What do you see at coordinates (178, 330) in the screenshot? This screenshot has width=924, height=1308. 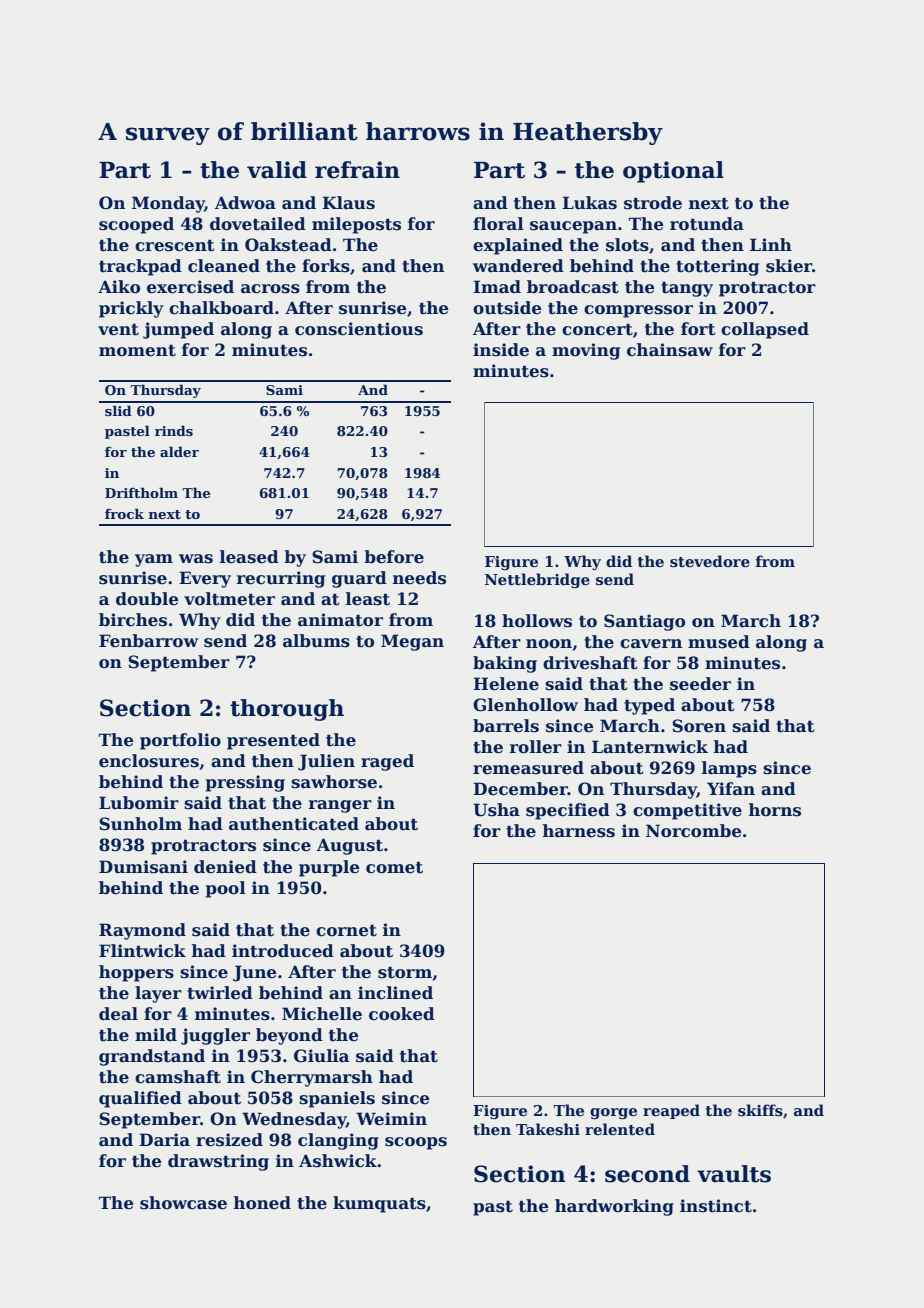 I see `jumped` at bounding box center [178, 330].
